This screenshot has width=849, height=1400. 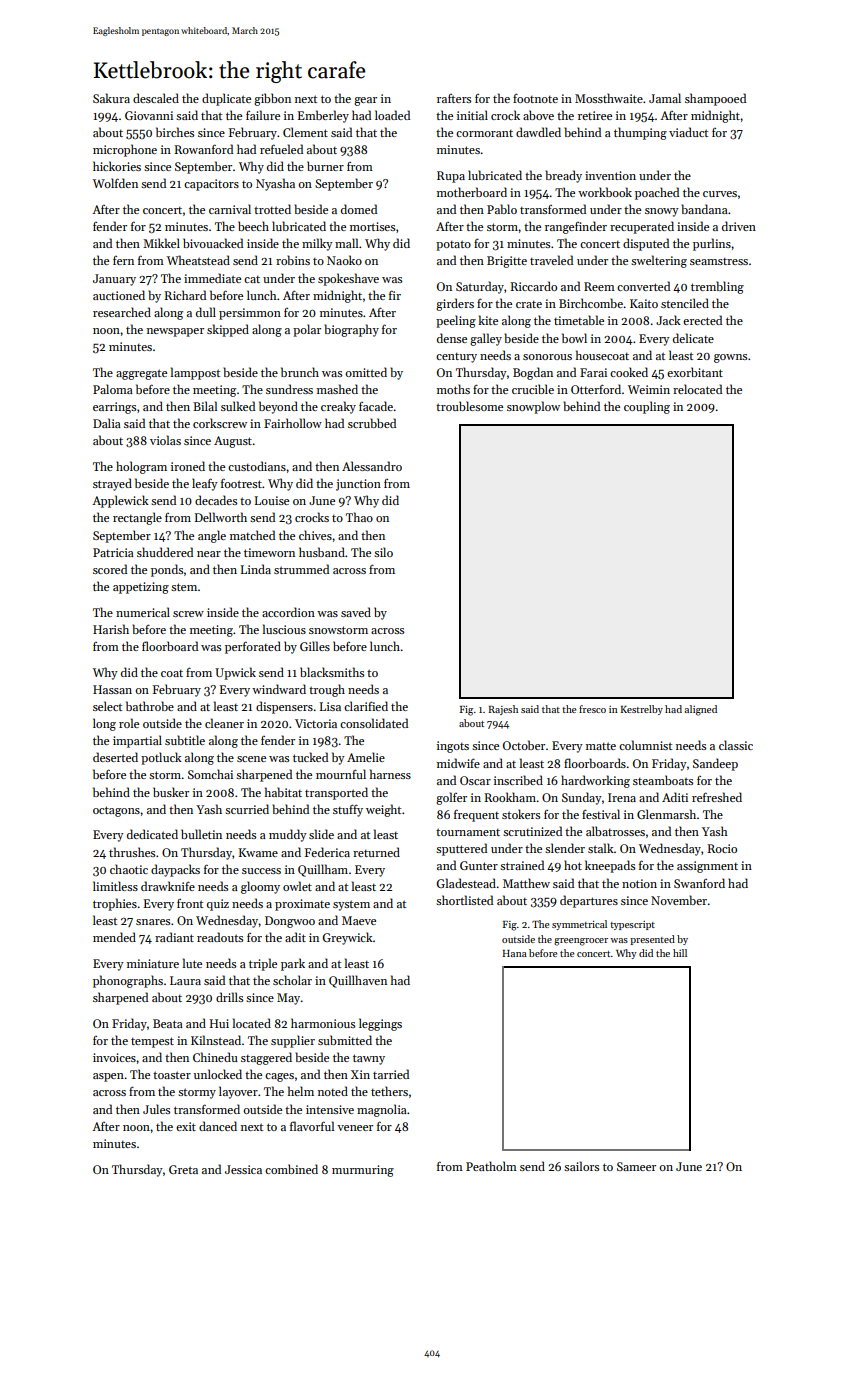 What do you see at coordinates (605, 192) in the screenshot?
I see `workbook` at bounding box center [605, 192].
